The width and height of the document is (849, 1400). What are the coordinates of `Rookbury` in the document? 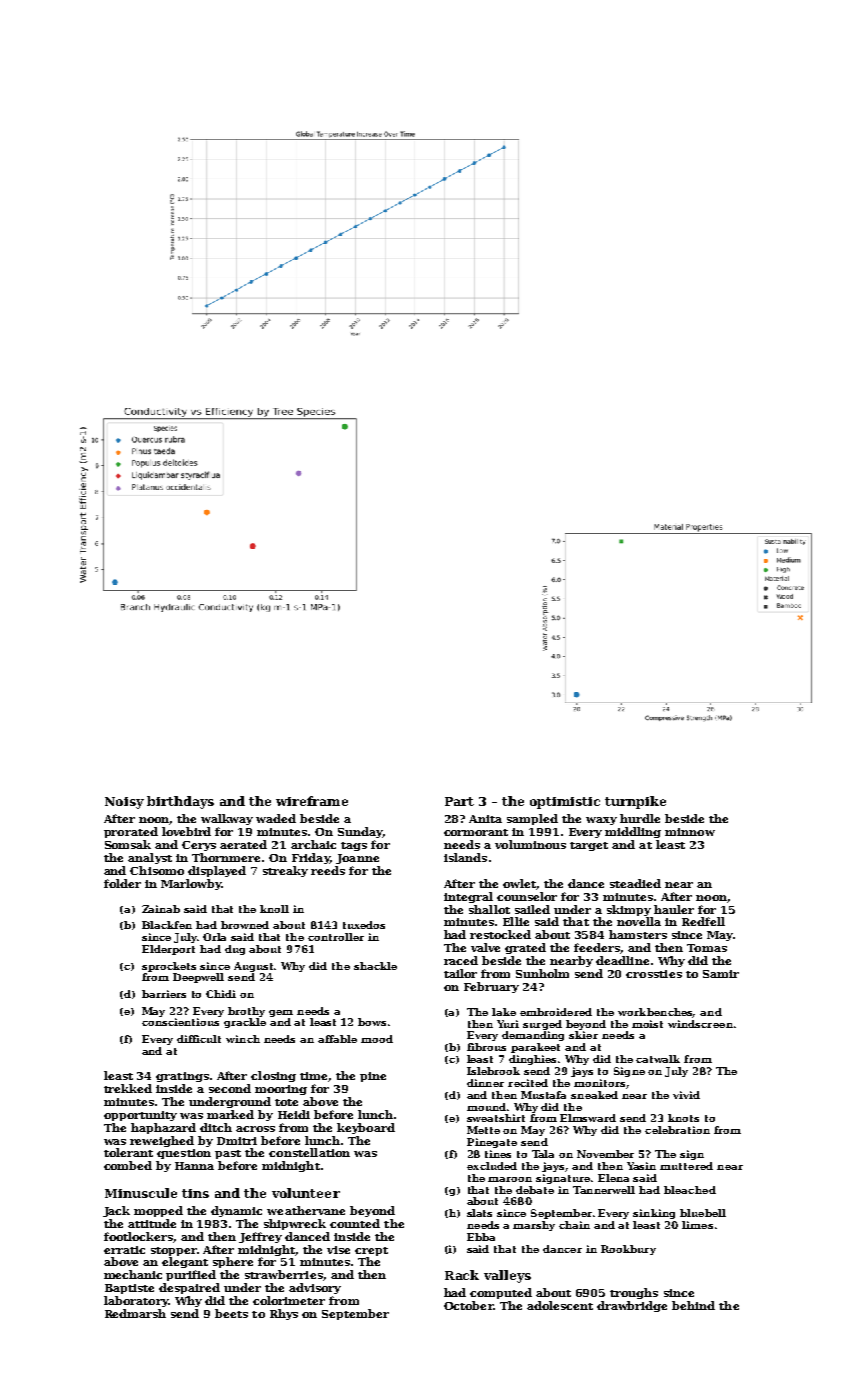 It's located at (628, 1250).
